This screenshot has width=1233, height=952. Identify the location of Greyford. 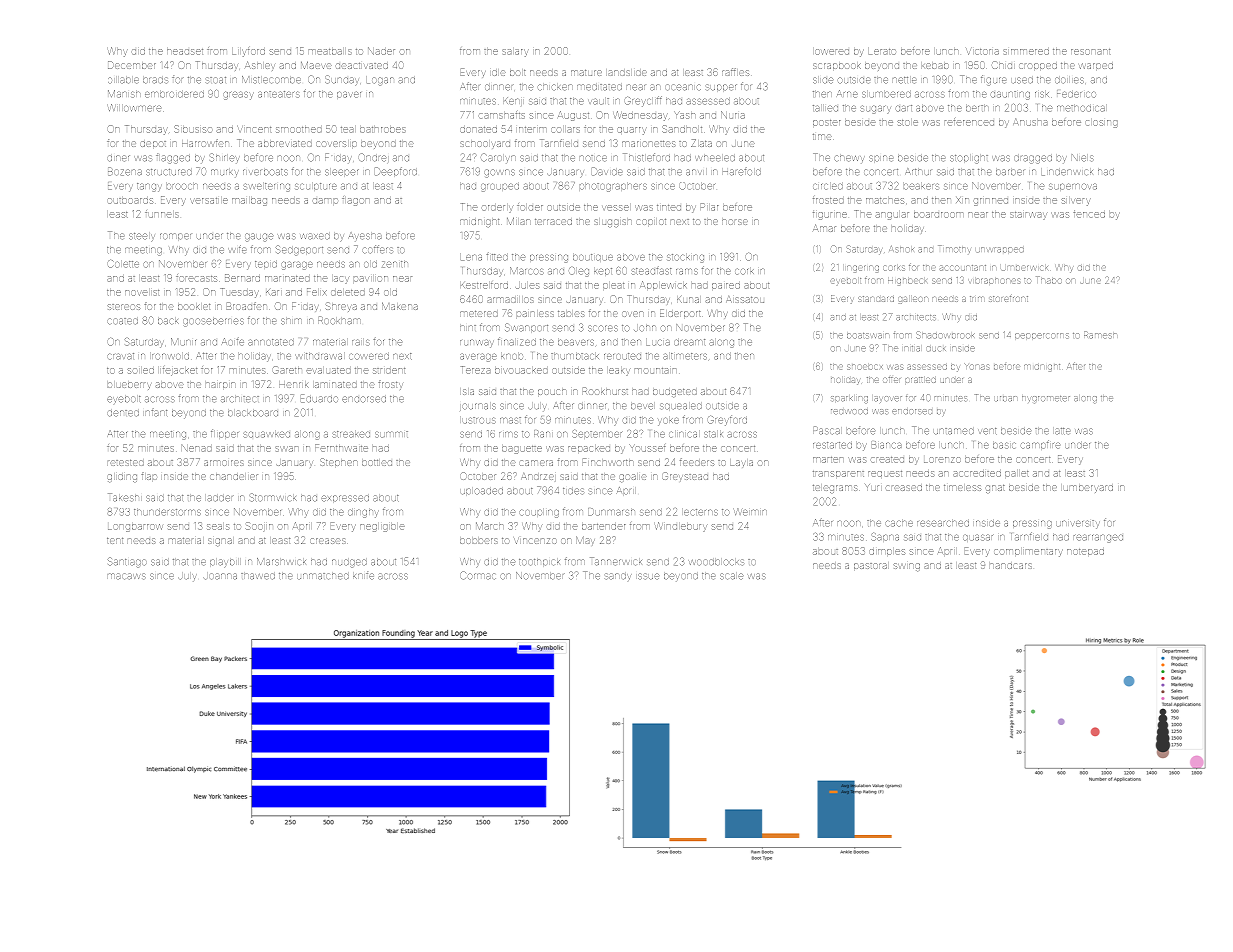
(727, 421).
